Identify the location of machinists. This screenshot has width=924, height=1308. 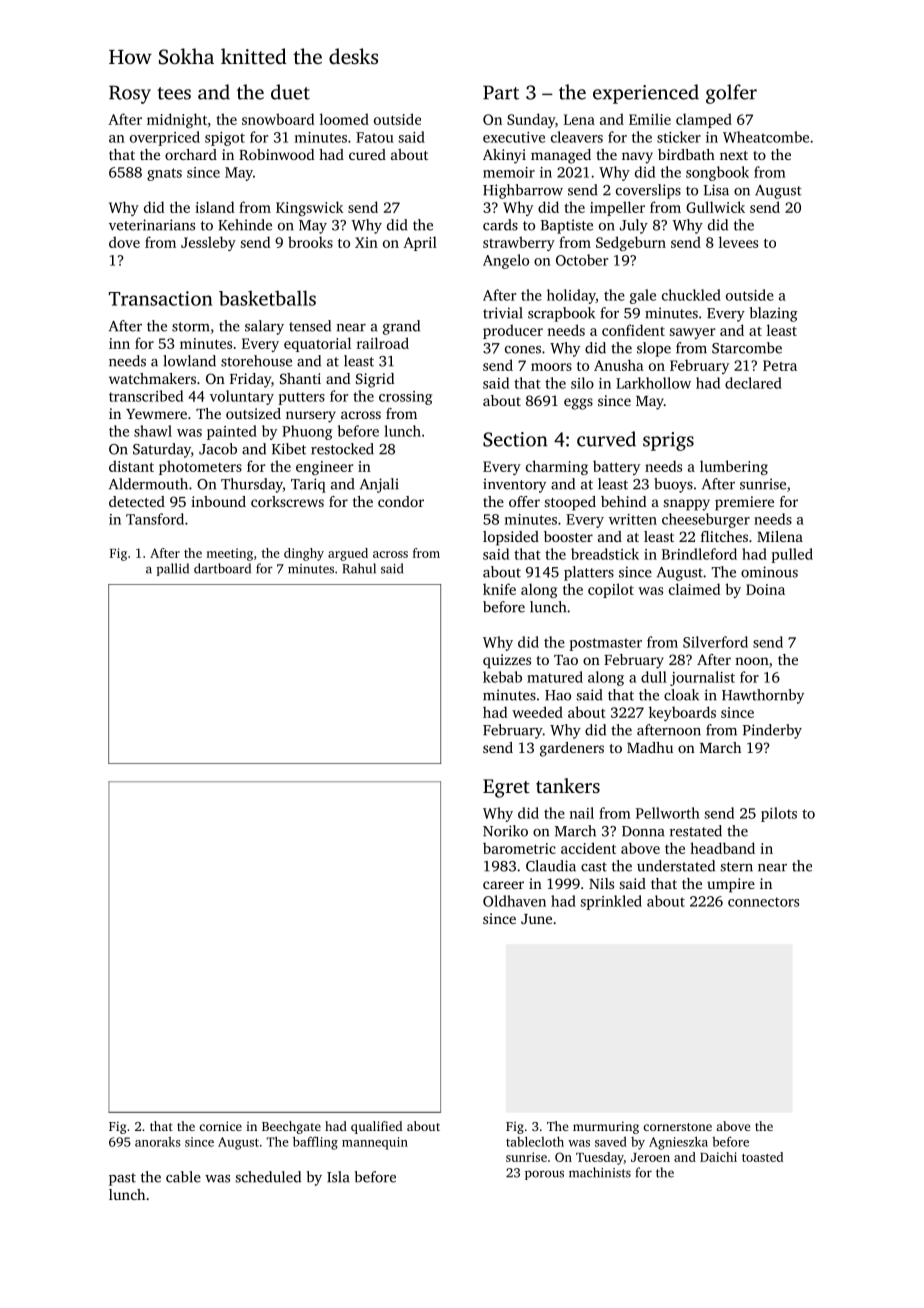
(600, 1172).
